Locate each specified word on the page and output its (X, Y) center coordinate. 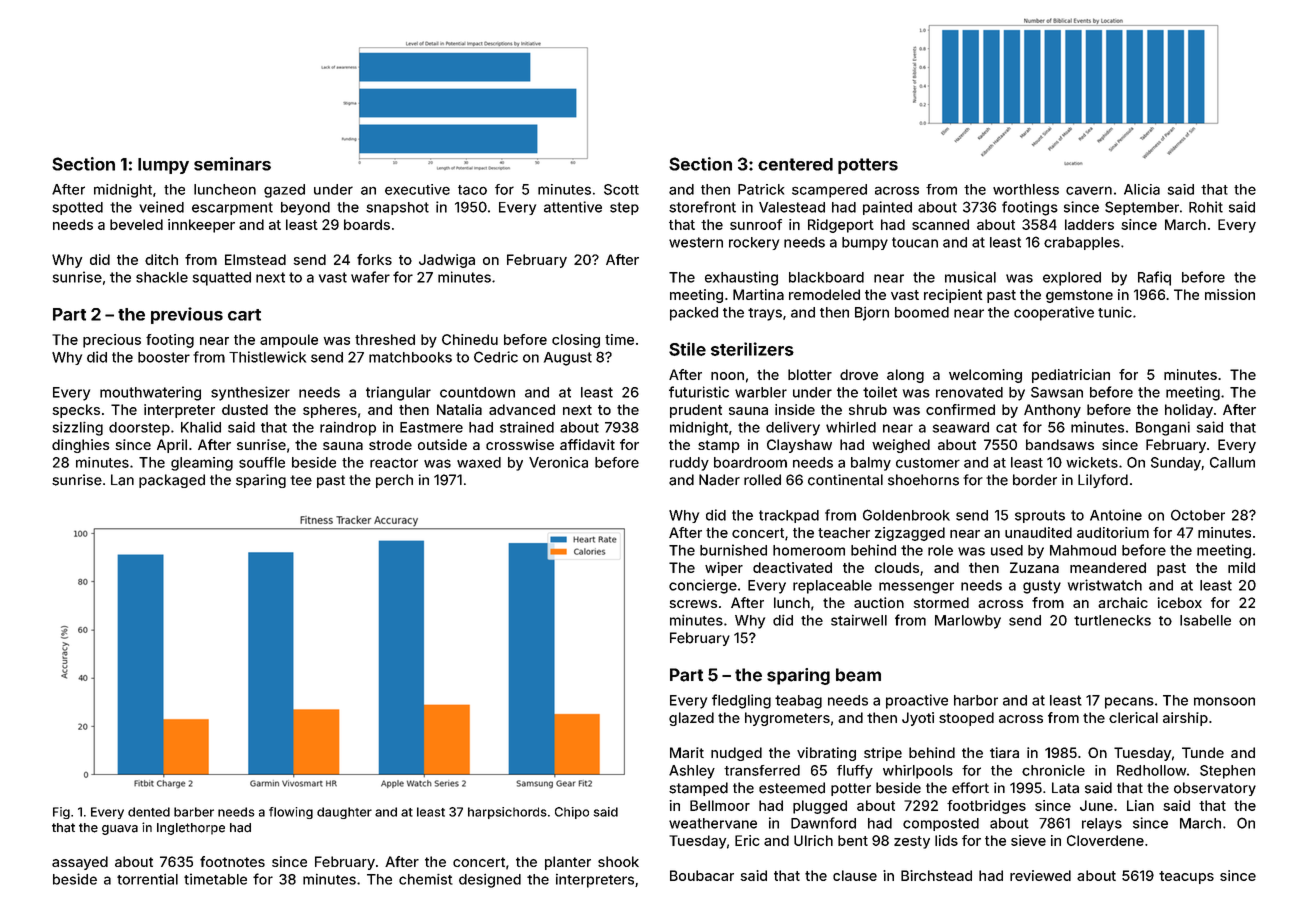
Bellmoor (720, 805)
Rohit (1206, 207)
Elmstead (255, 259)
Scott (621, 189)
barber (194, 812)
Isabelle (1205, 620)
